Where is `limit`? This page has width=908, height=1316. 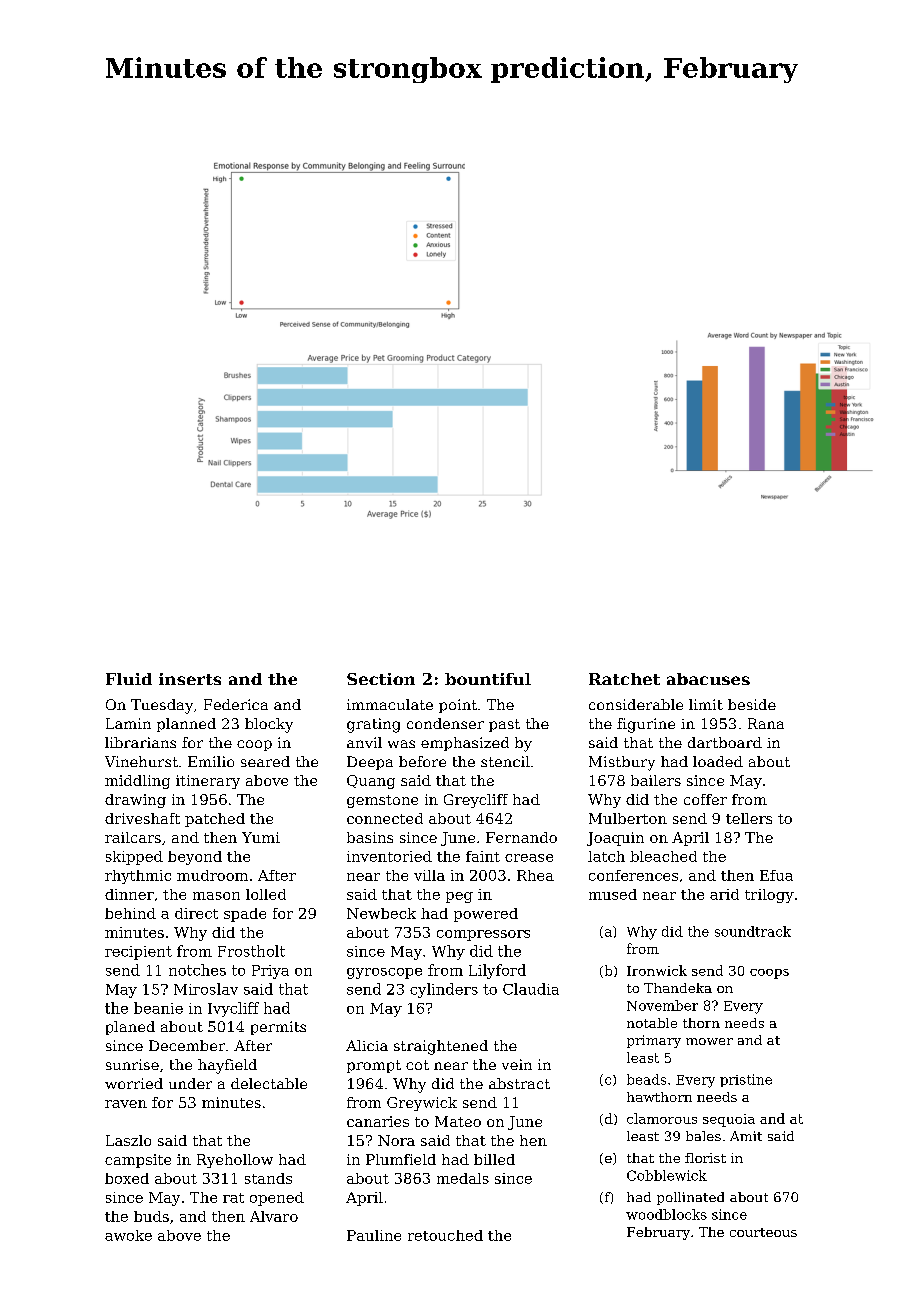
limit is located at coordinates (706, 704).
